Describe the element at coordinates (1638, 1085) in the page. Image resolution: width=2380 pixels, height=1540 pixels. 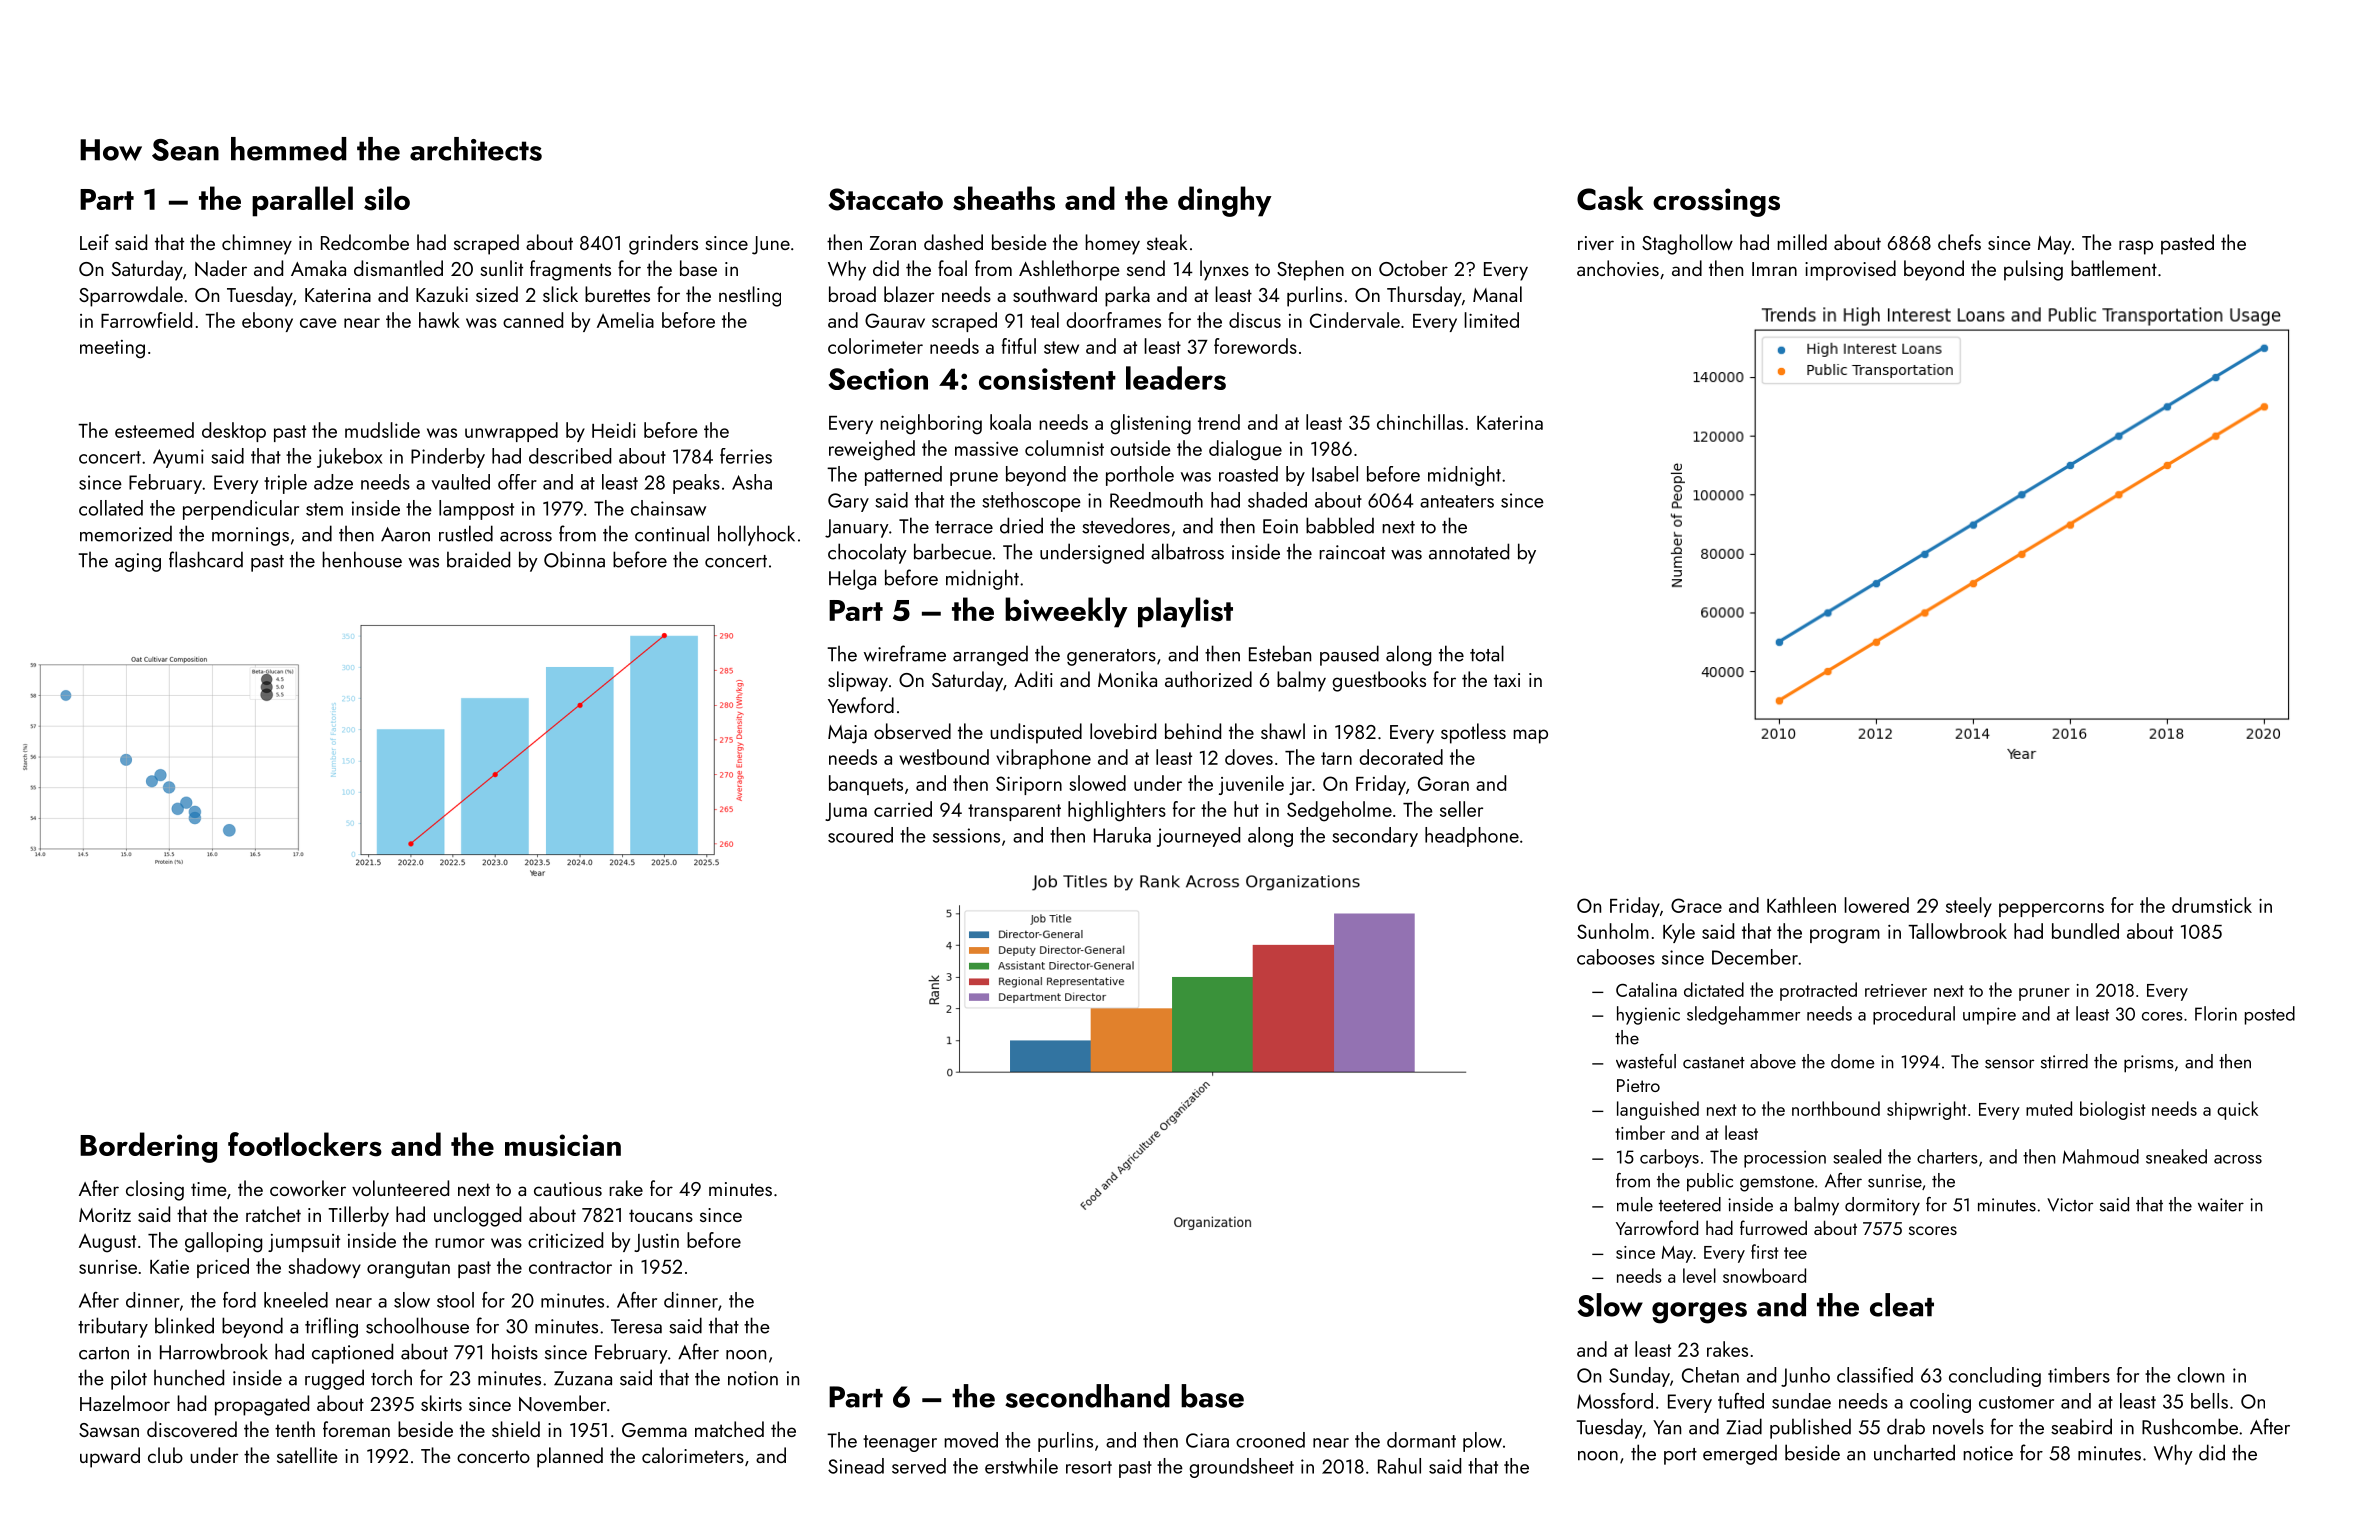
I see `Pietro` at that location.
